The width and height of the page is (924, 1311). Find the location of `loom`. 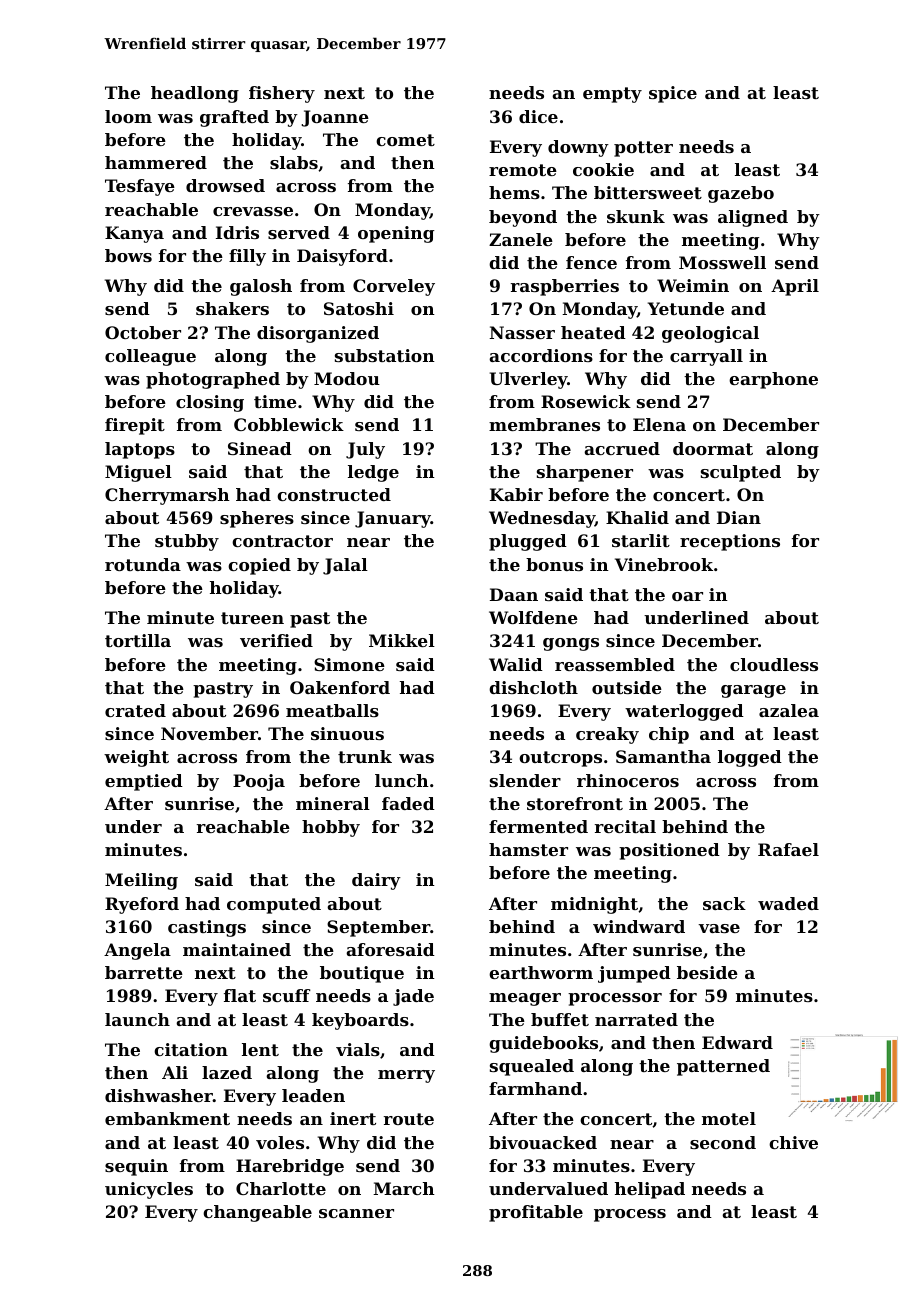

loom is located at coordinates (128, 116).
